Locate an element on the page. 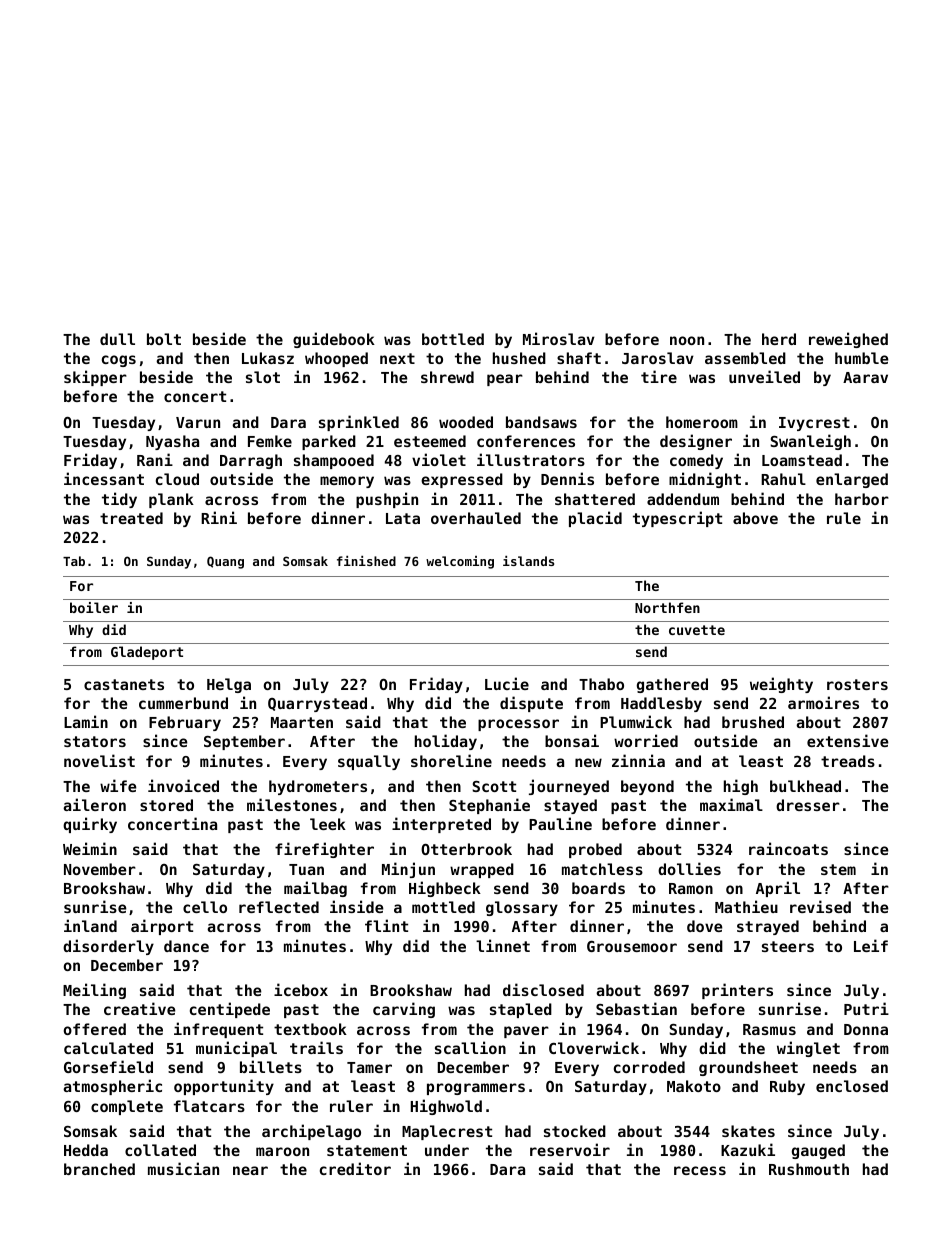 This image has height=1233, width=952. Miroslav is located at coordinates (559, 338).
